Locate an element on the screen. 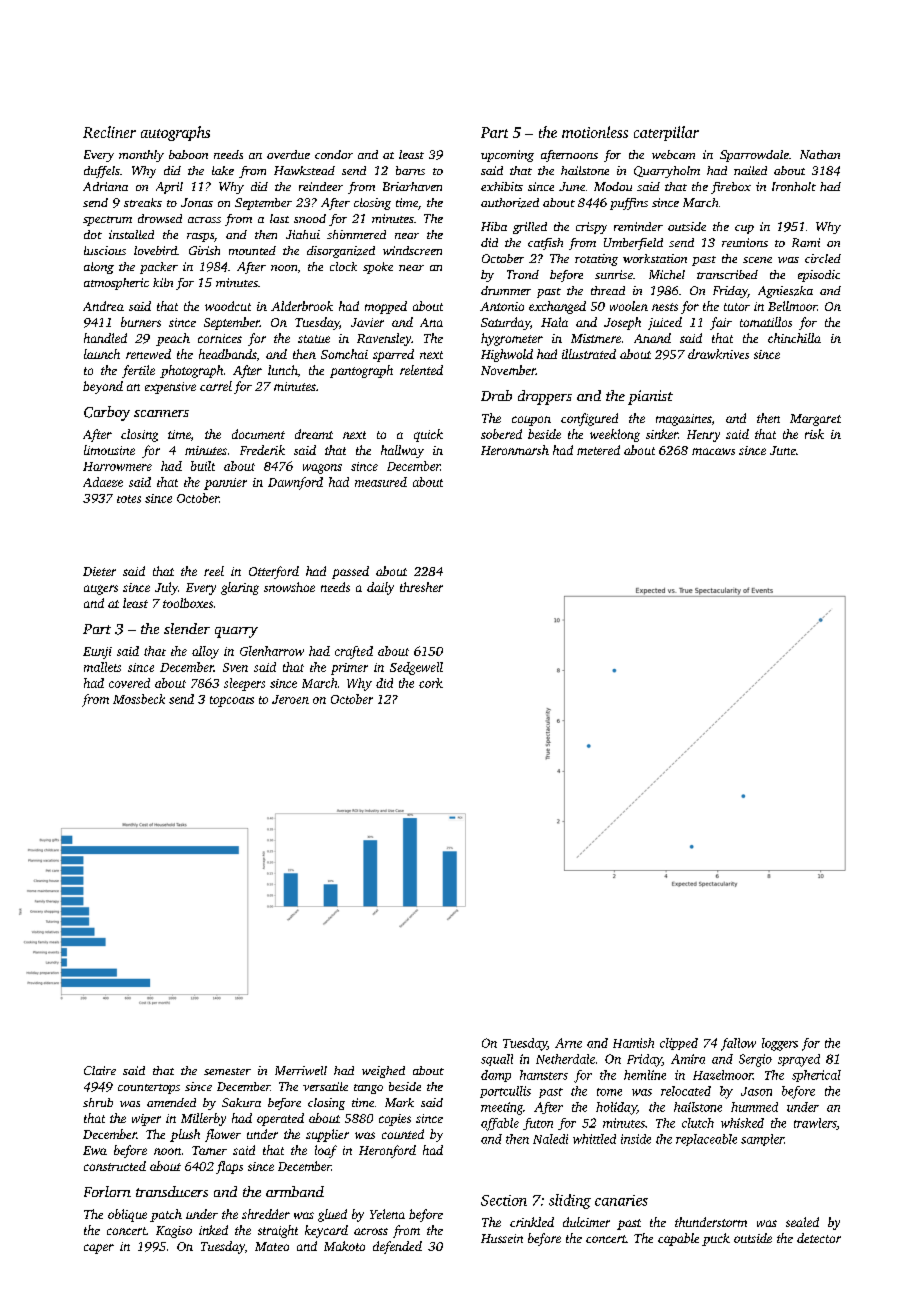 This screenshot has height=1308, width=924. loggers is located at coordinates (780, 1044).
